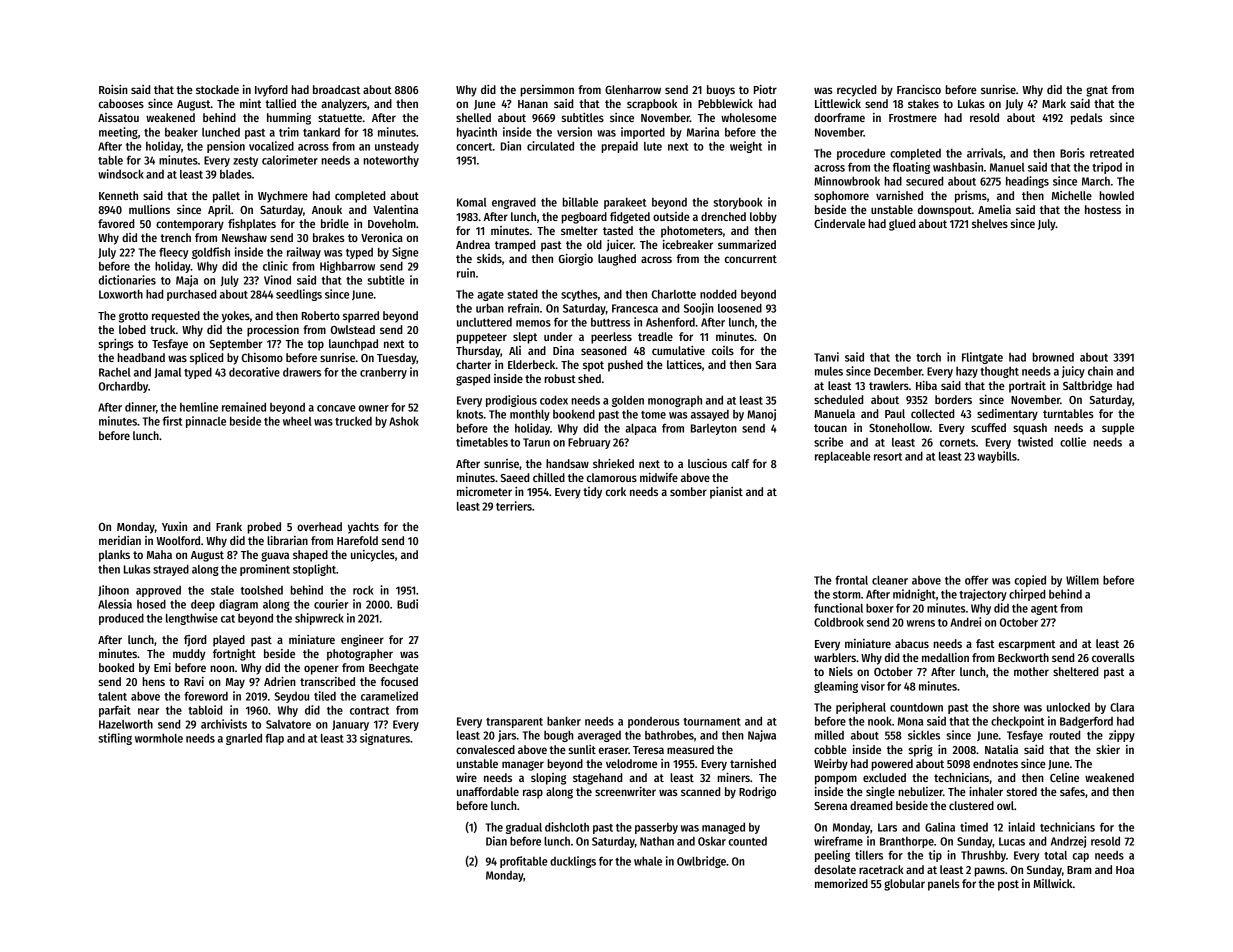  What do you see at coordinates (319, 526) in the image?
I see `overhead` at bounding box center [319, 526].
